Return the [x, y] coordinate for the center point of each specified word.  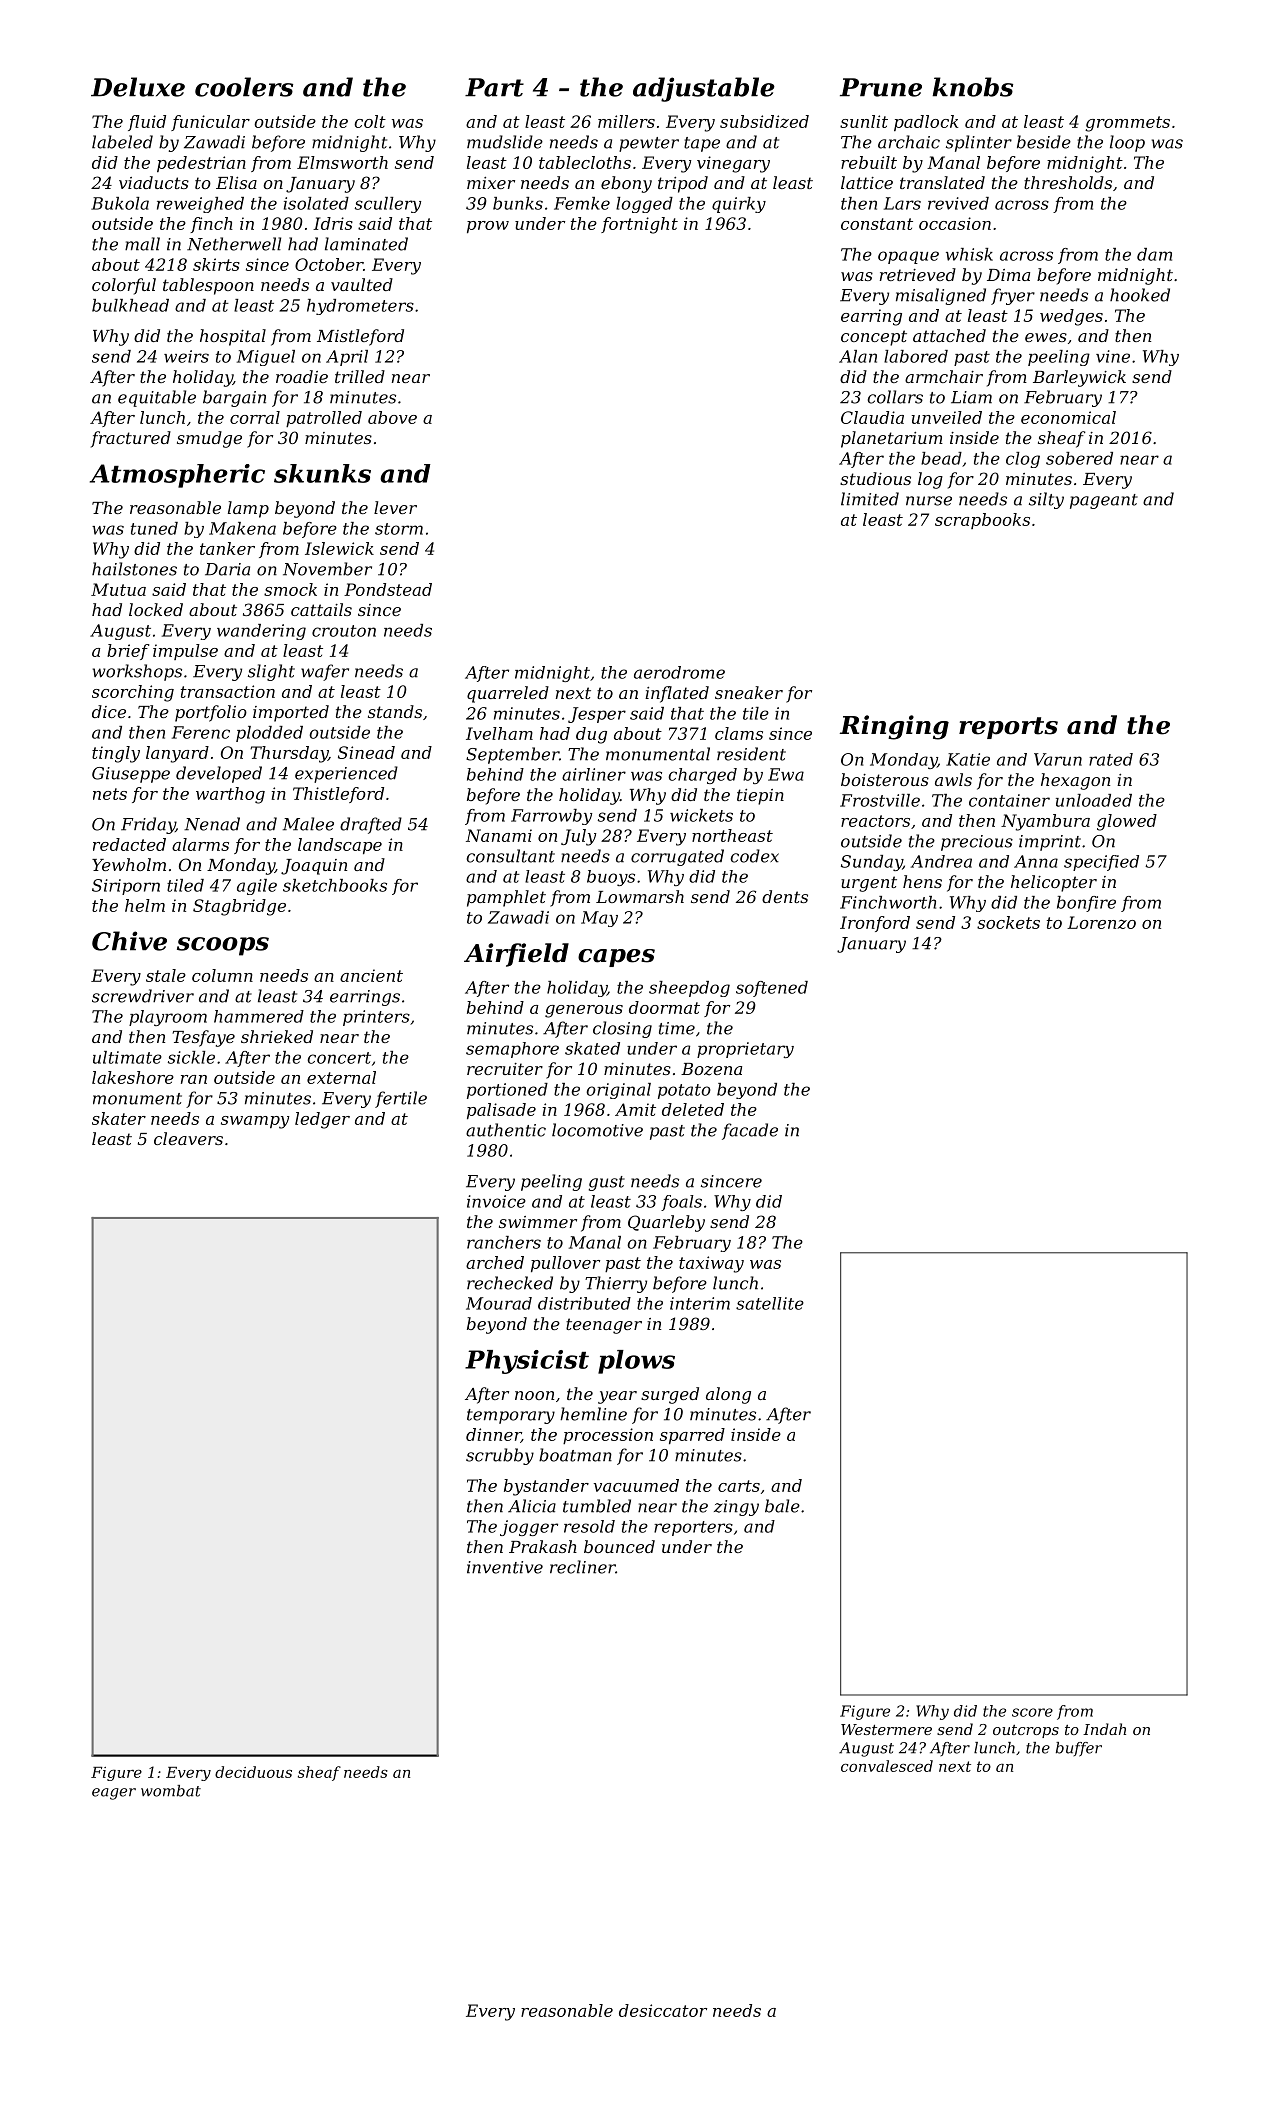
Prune [881, 87]
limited [870, 499]
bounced [619, 1546]
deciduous [253, 1772]
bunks [518, 203]
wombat [171, 1791]
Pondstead [388, 589]
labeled [122, 142]
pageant [1104, 501]
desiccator [663, 2010]
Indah [1104, 1729]
